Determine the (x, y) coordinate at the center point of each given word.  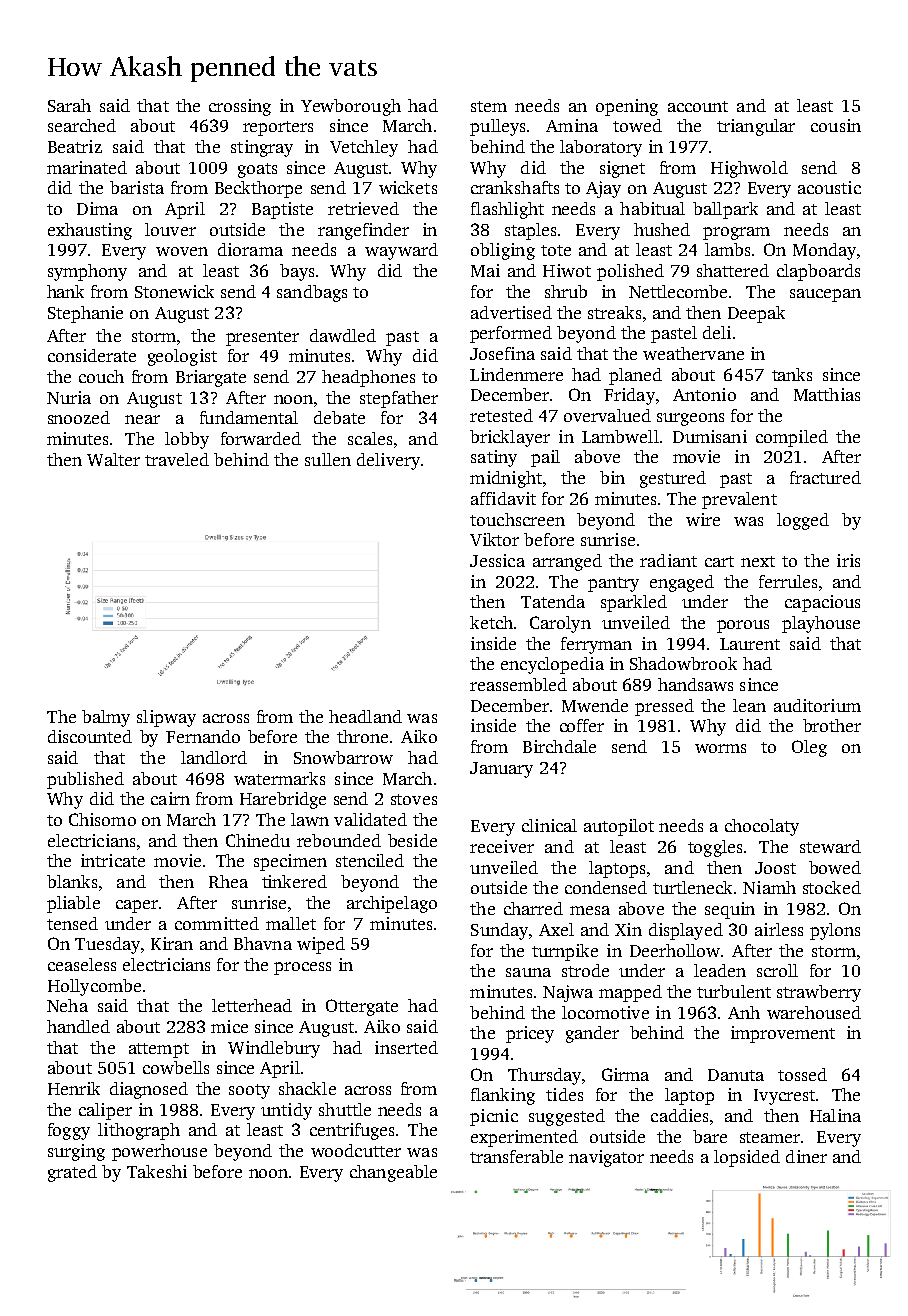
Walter (113, 459)
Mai (485, 270)
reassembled (518, 684)
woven (182, 251)
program (736, 233)
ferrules (788, 581)
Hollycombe (94, 987)
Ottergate (362, 1007)
